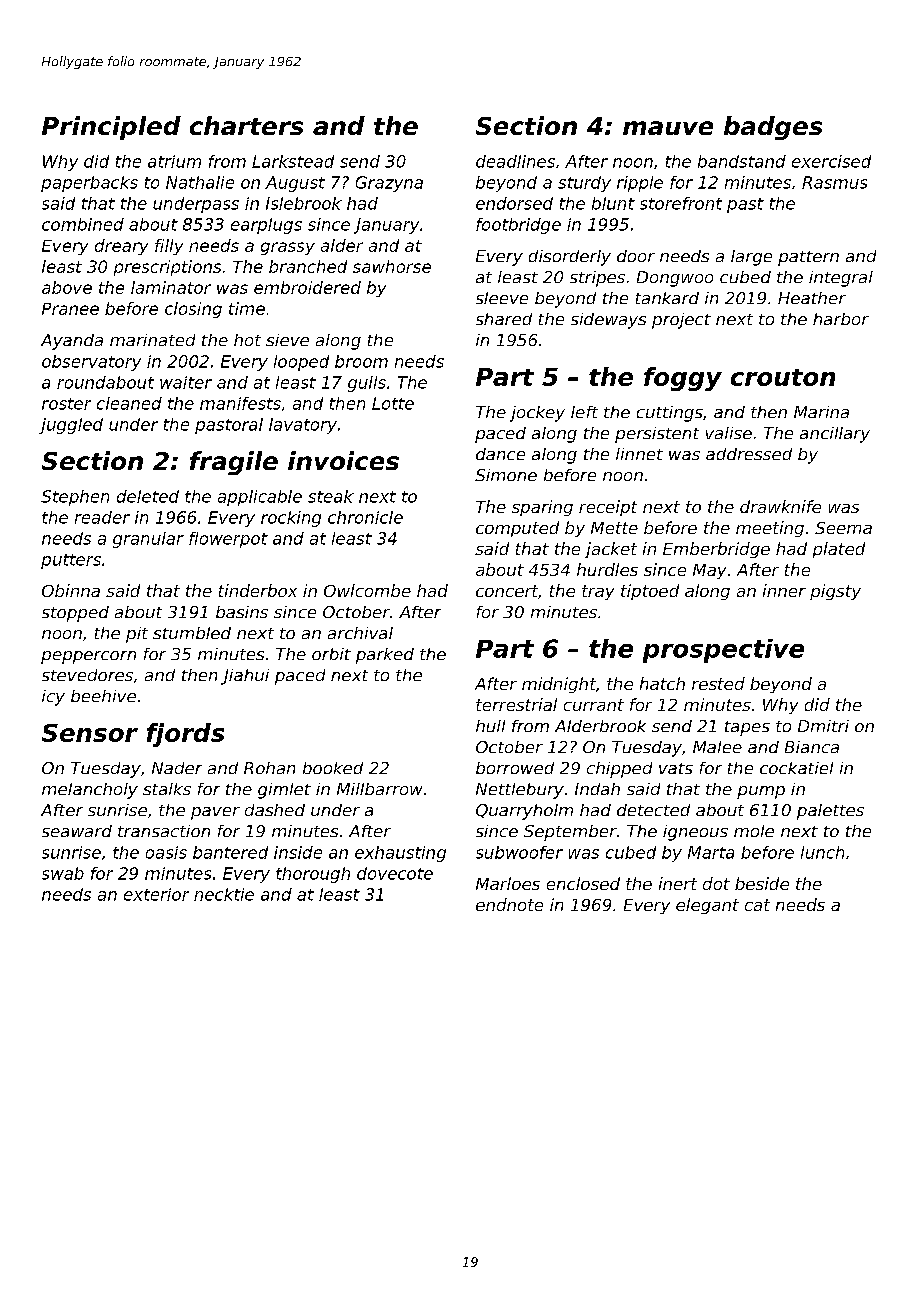 This screenshot has width=924, height=1308. What do you see at coordinates (831, 161) in the screenshot?
I see `exercised` at bounding box center [831, 161].
